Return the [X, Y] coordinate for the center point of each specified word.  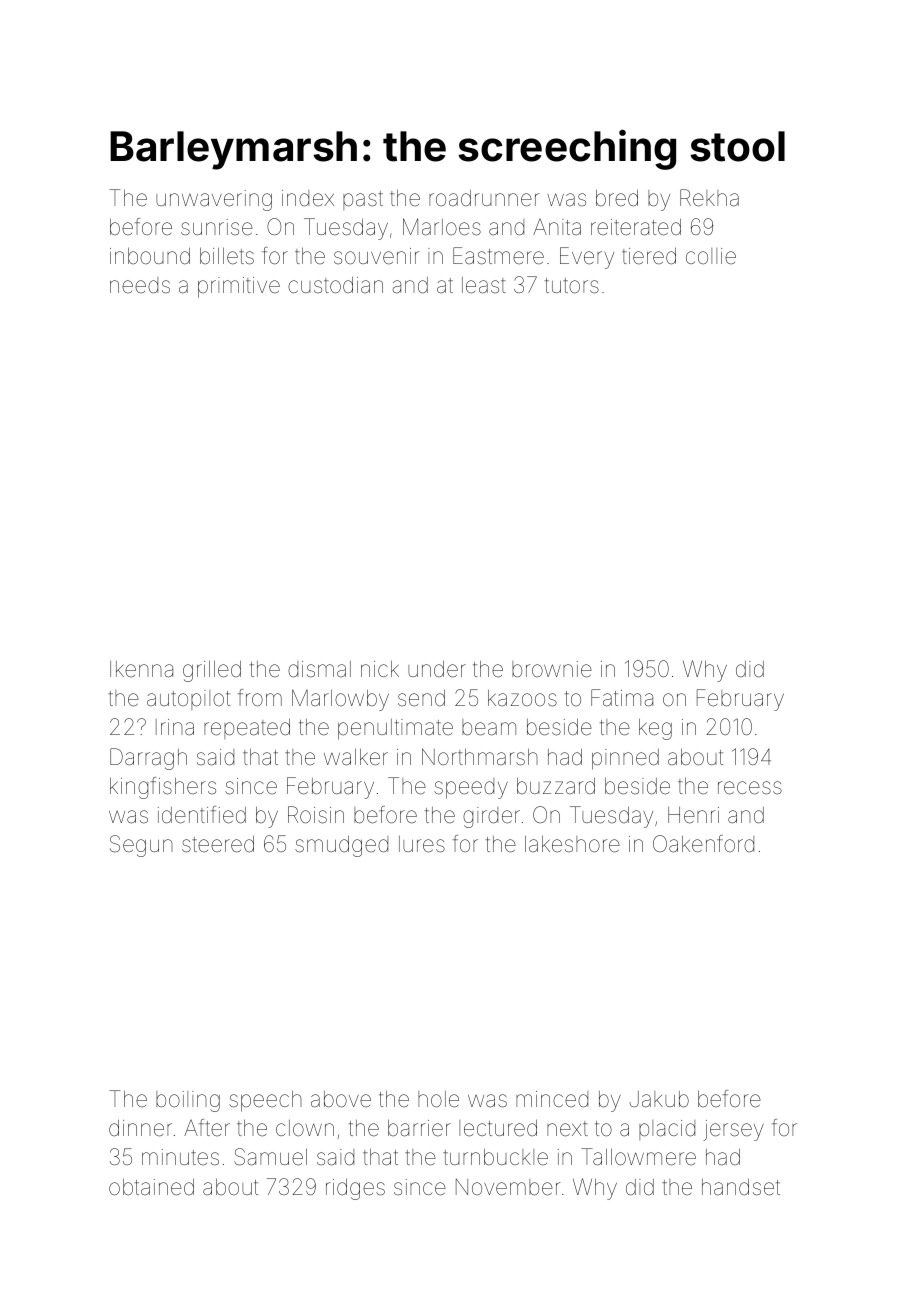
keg [655, 729]
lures [422, 844]
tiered [649, 256]
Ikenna [141, 669]
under [437, 669]
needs [140, 285]
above [341, 1099]
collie [711, 256]
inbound [150, 256]
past [363, 200]
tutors [572, 286]
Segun [141, 846]
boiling [188, 1101]
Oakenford [703, 844]
